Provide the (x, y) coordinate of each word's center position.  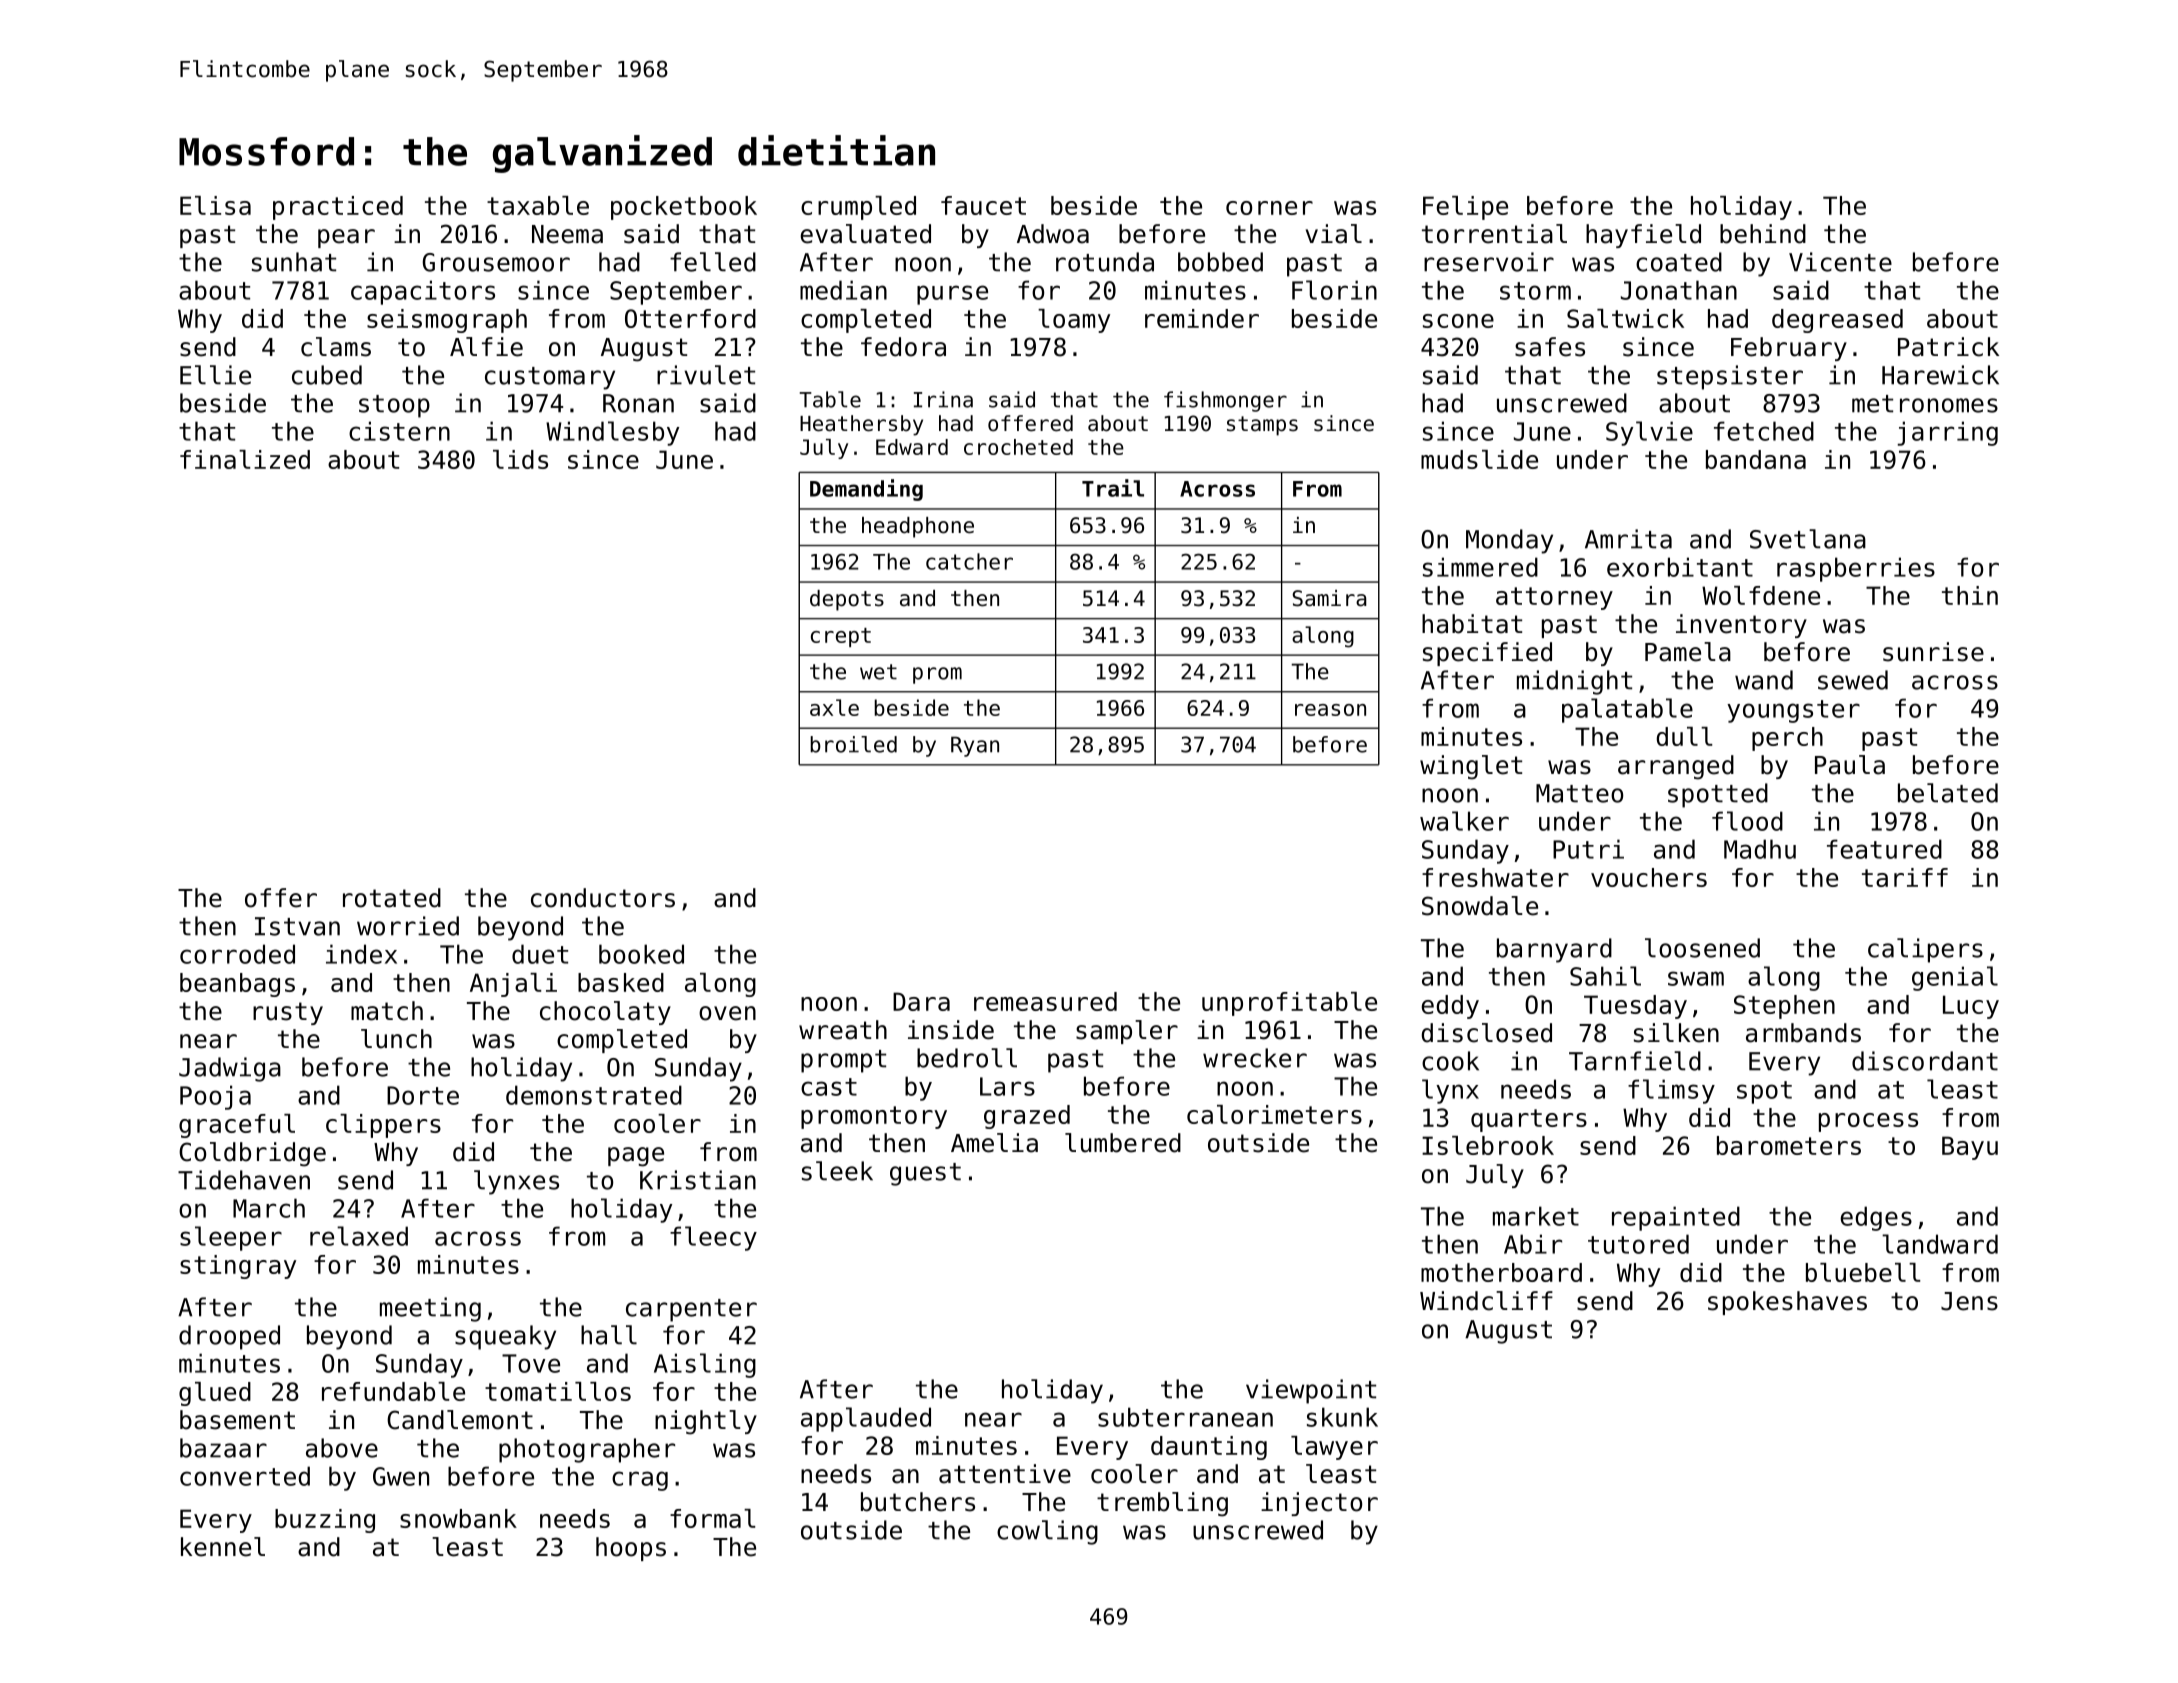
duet (540, 954)
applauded (866, 1419)
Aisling (705, 1365)
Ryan (975, 746)
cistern (399, 431)
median (843, 290)
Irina (943, 399)
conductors (603, 898)
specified (1487, 654)
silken (1676, 1033)
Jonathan (1679, 290)
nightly (706, 1422)
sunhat (294, 262)
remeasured (1045, 1001)
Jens (1969, 1301)
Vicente (1840, 262)
